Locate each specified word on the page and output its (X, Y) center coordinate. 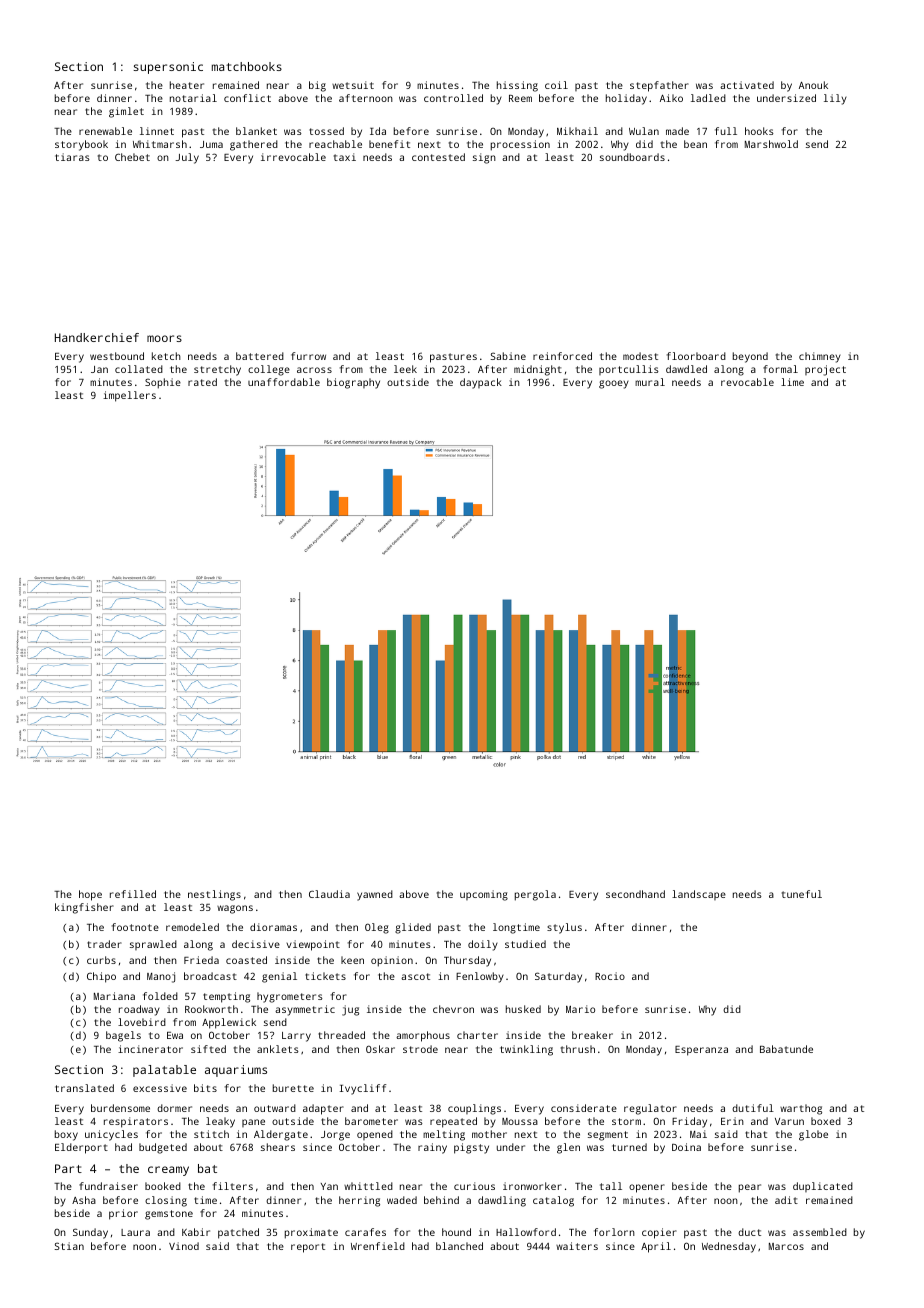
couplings (474, 1109)
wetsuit (353, 85)
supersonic (168, 68)
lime (792, 382)
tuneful (802, 894)
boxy (66, 1135)
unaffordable (284, 382)
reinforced (562, 356)
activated (747, 85)
